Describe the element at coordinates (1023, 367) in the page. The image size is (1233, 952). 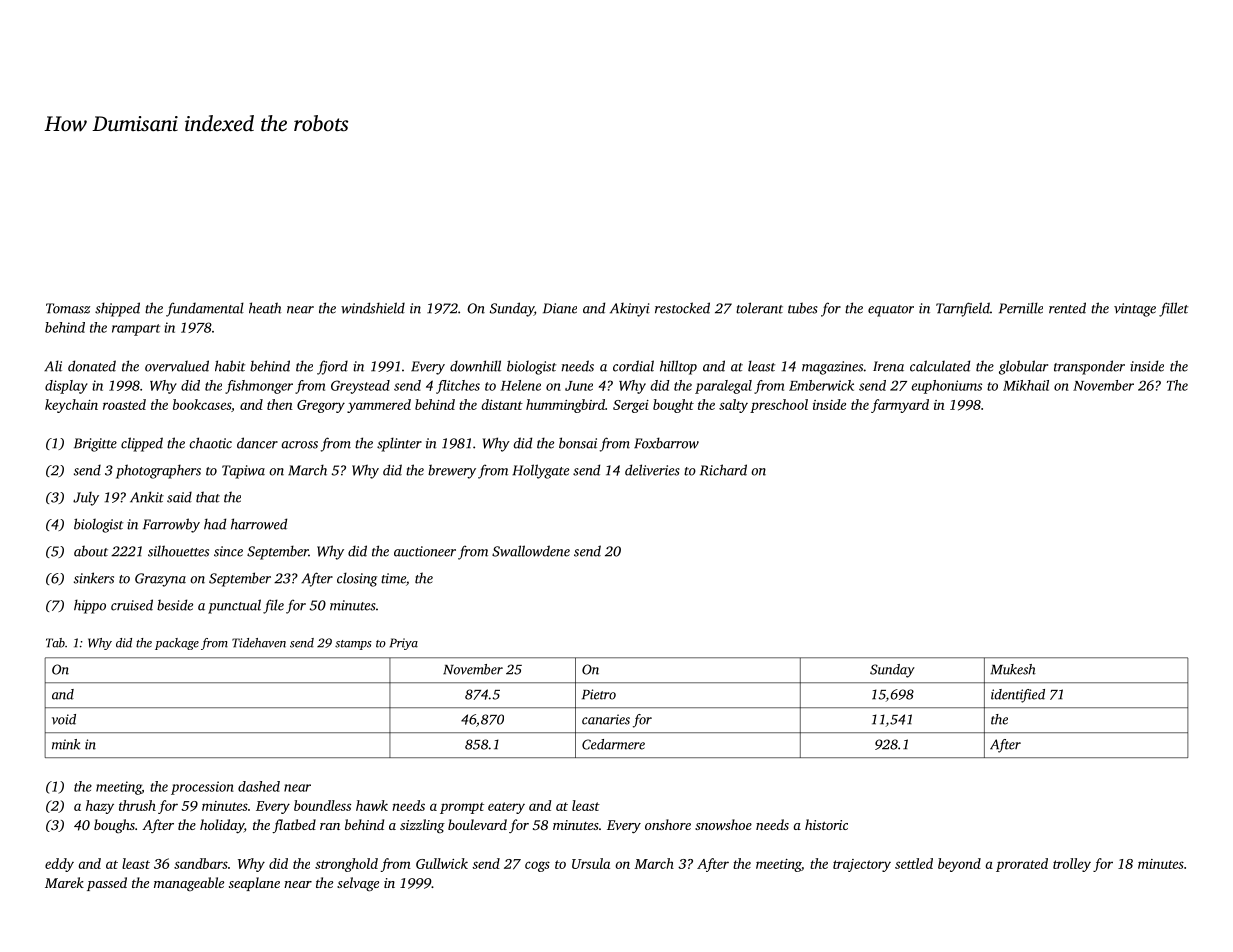
I see `globular` at that location.
